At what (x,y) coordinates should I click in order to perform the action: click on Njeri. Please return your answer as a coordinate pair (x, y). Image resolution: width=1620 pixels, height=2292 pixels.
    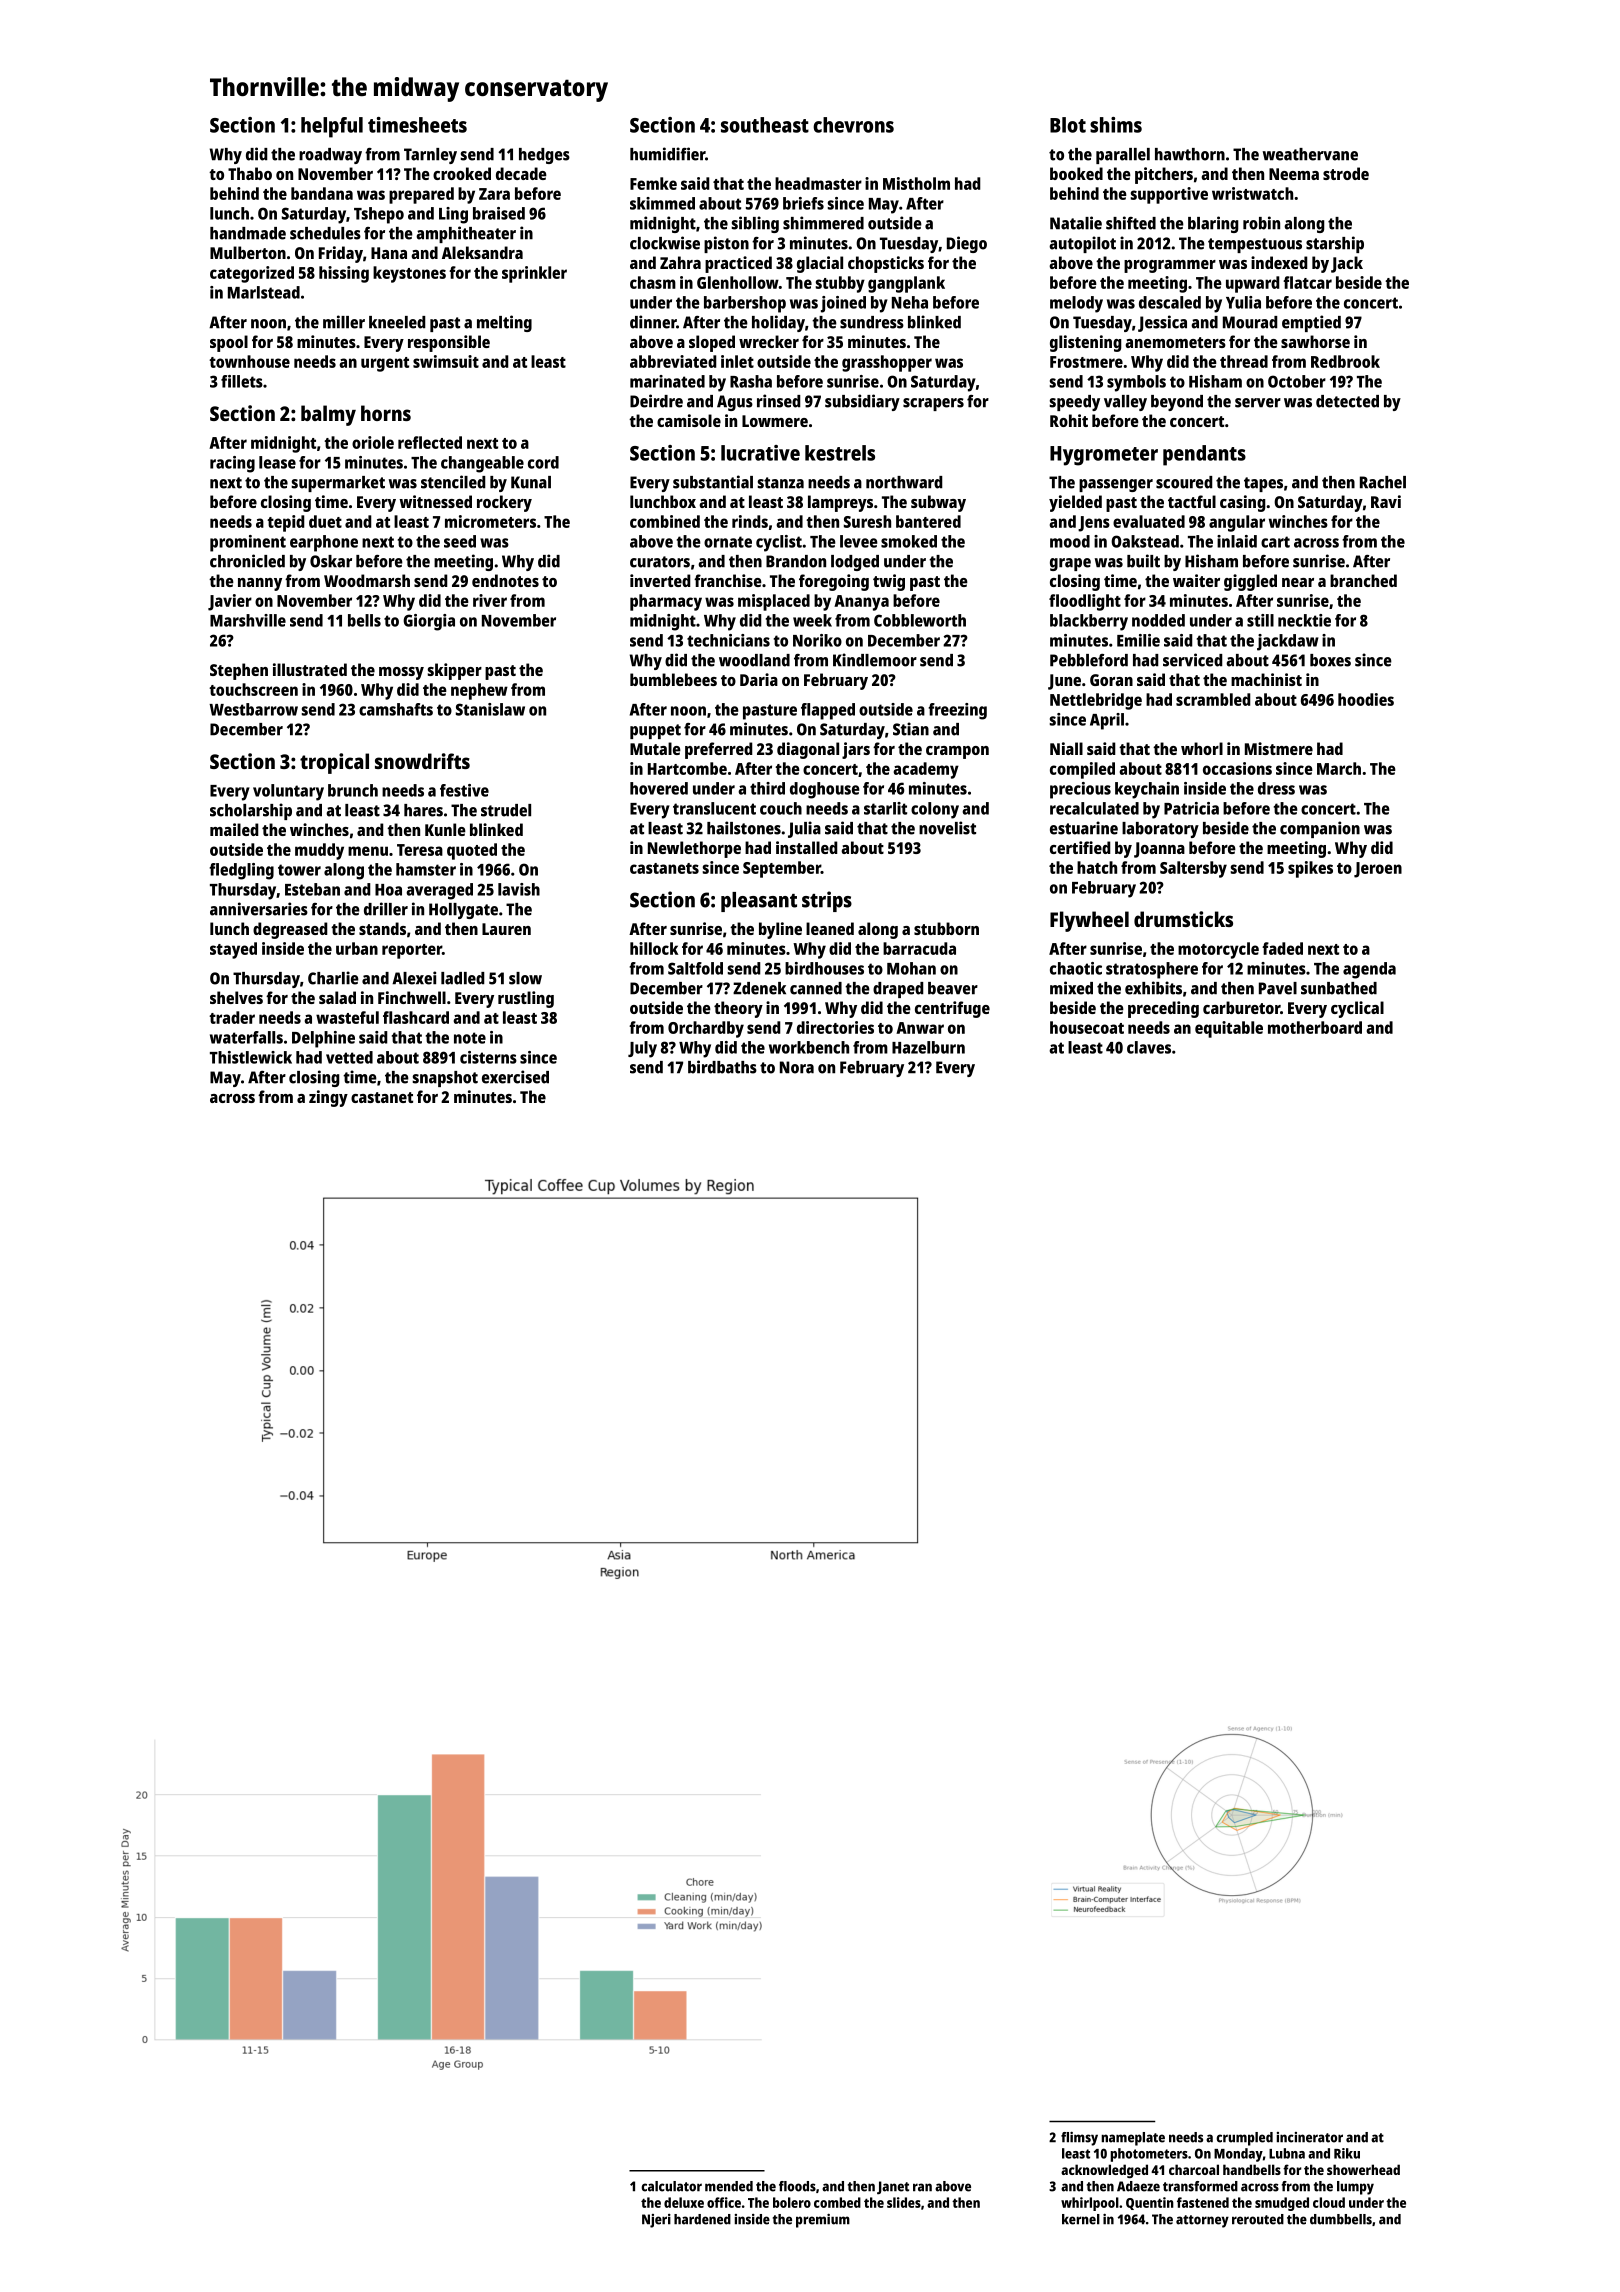
    Looking at the image, I should click on (656, 2221).
